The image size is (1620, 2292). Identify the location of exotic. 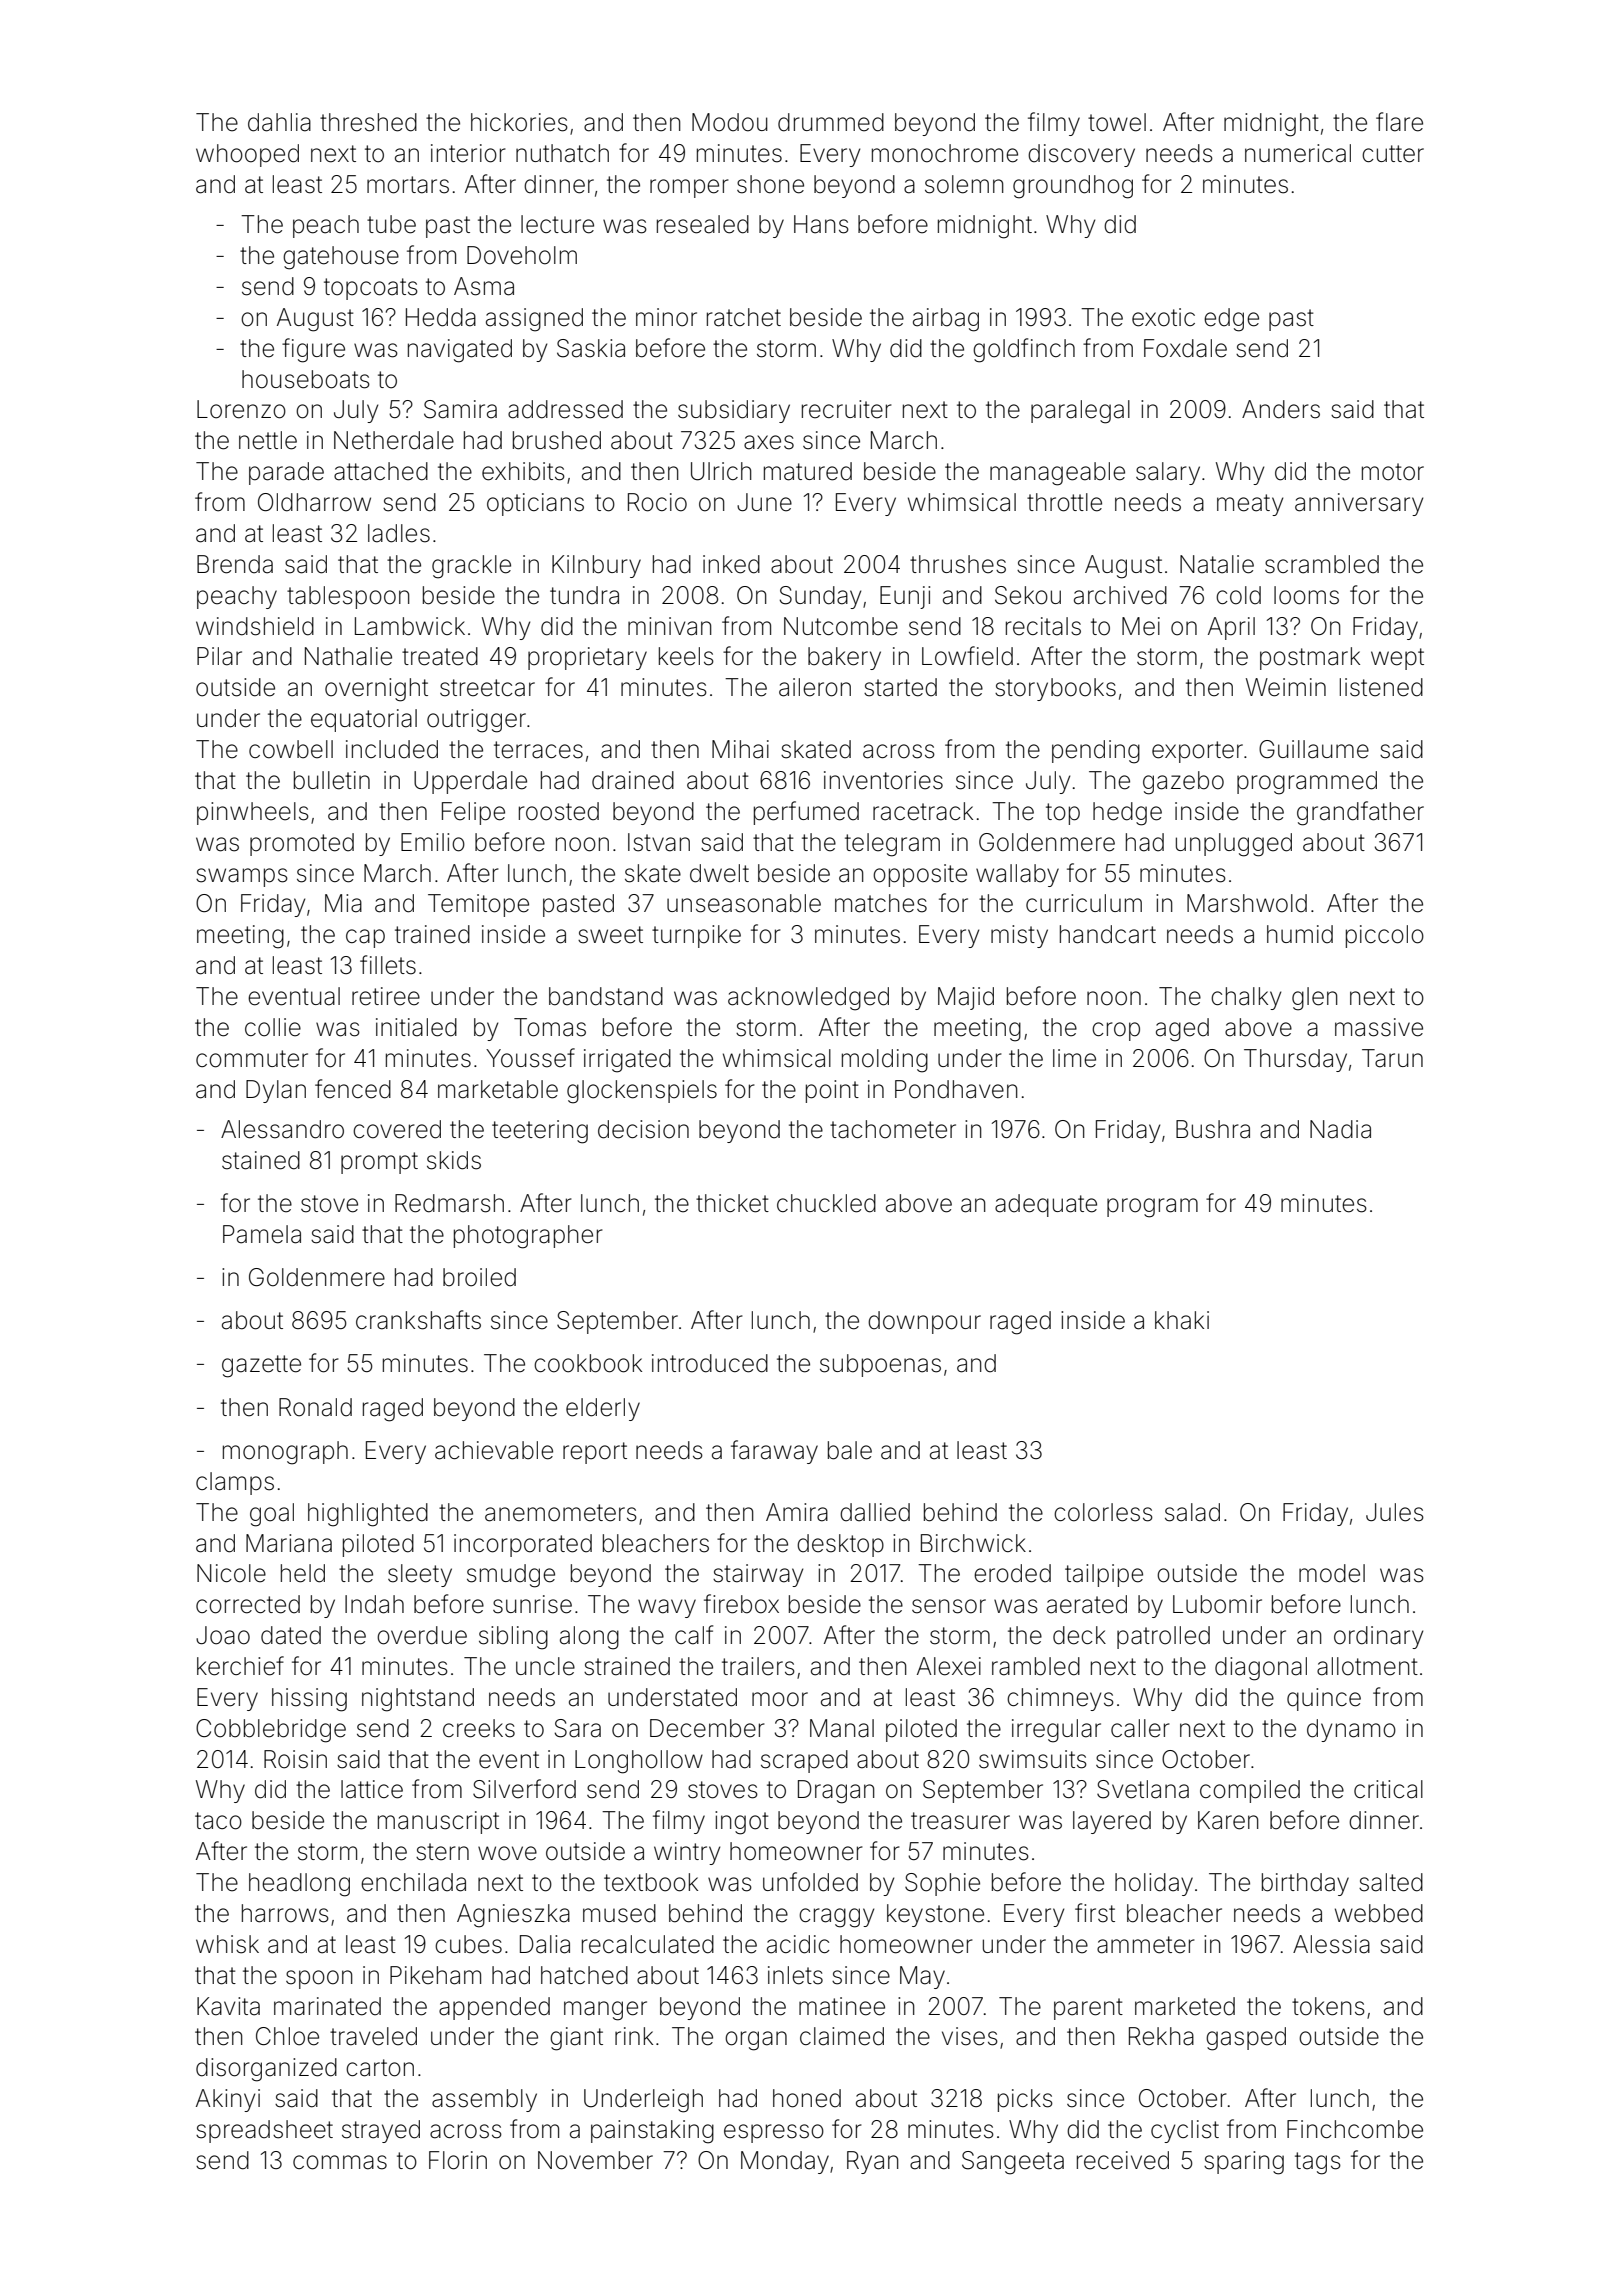
(1163, 317).
